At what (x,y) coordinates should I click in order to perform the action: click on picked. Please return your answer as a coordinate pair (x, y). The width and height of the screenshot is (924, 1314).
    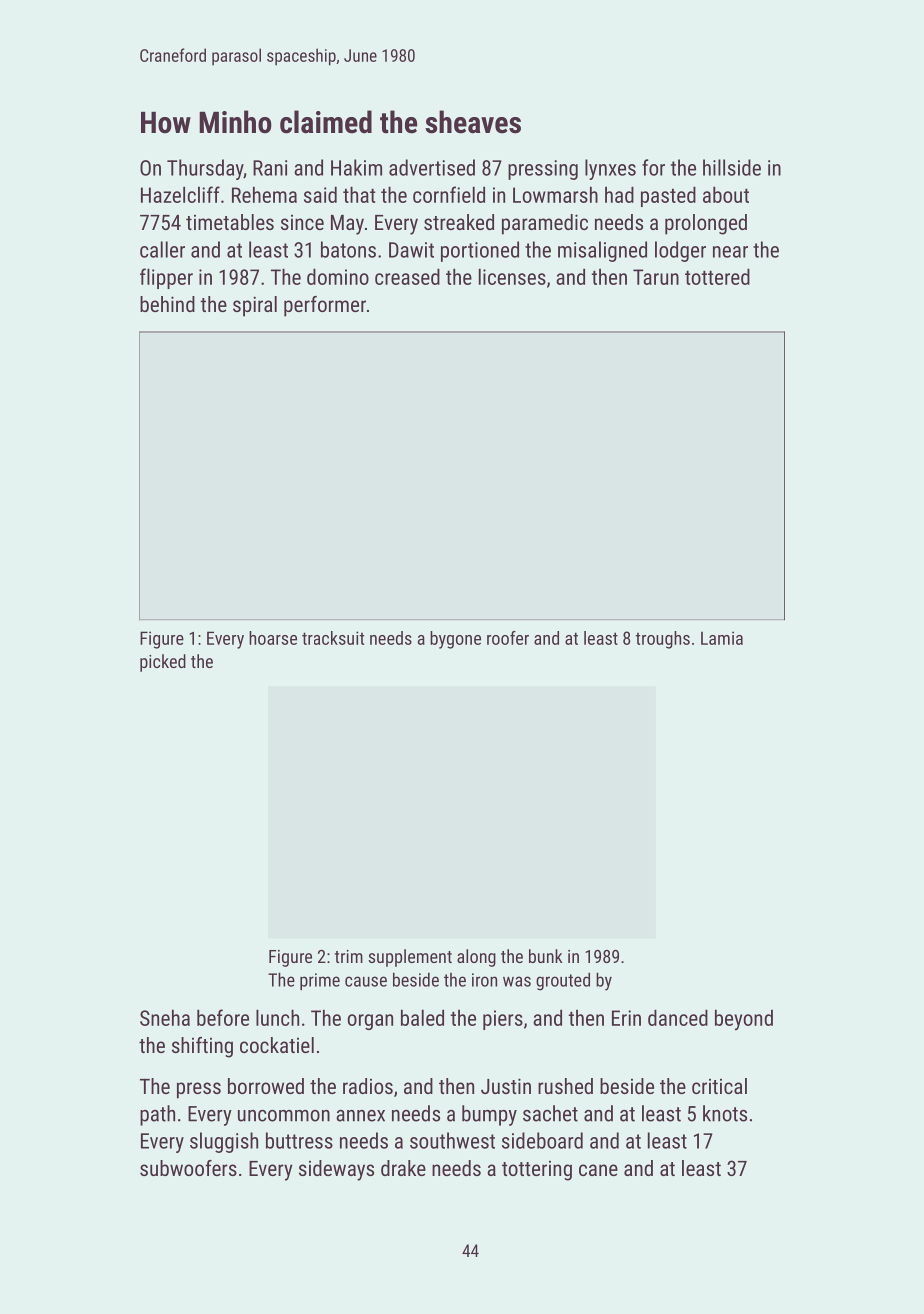
    Looking at the image, I should click on (163, 663).
